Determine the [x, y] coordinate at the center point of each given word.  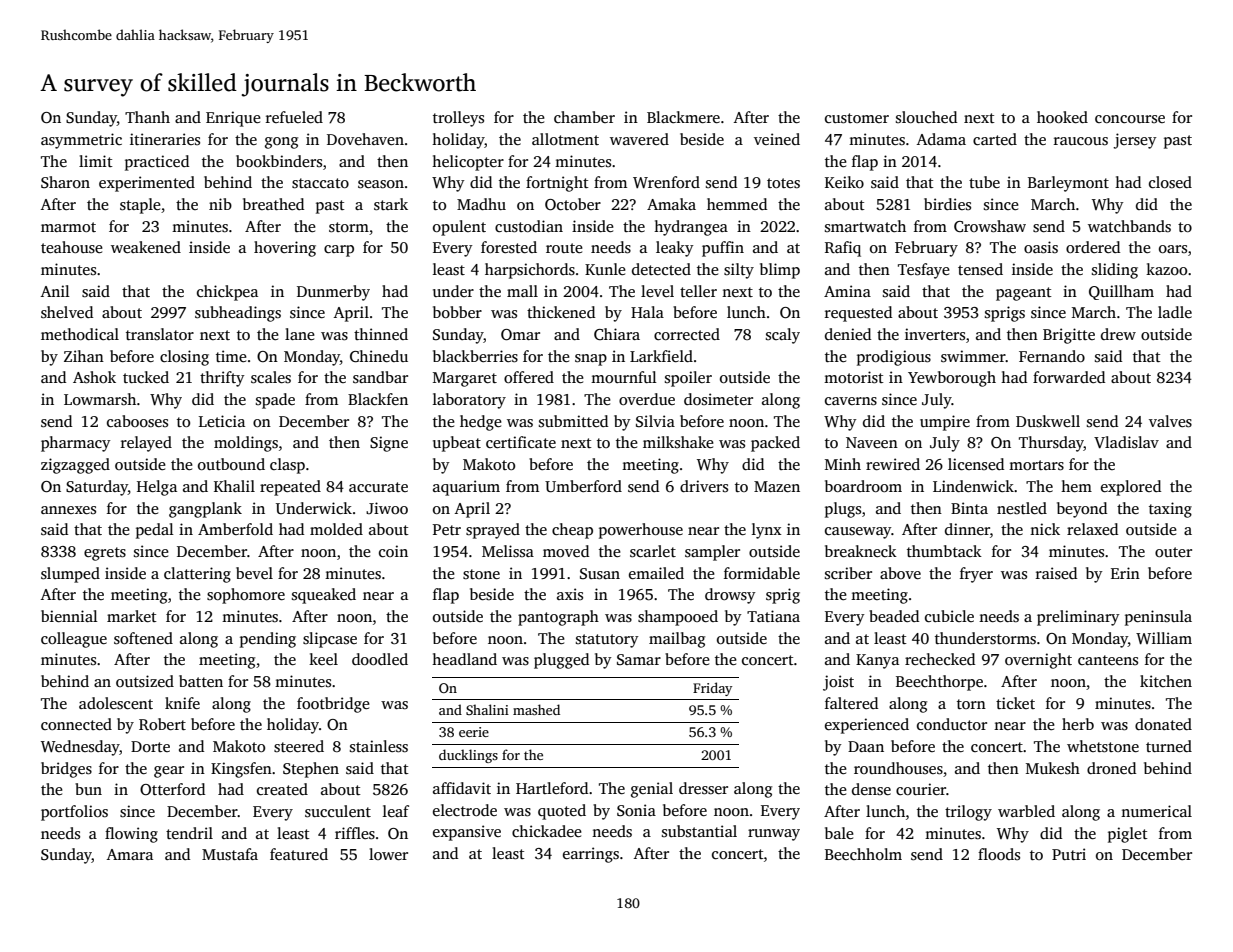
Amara [130, 854]
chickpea [227, 293]
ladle [1175, 312]
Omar [520, 335]
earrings [591, 855]
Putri [1069, 854]
